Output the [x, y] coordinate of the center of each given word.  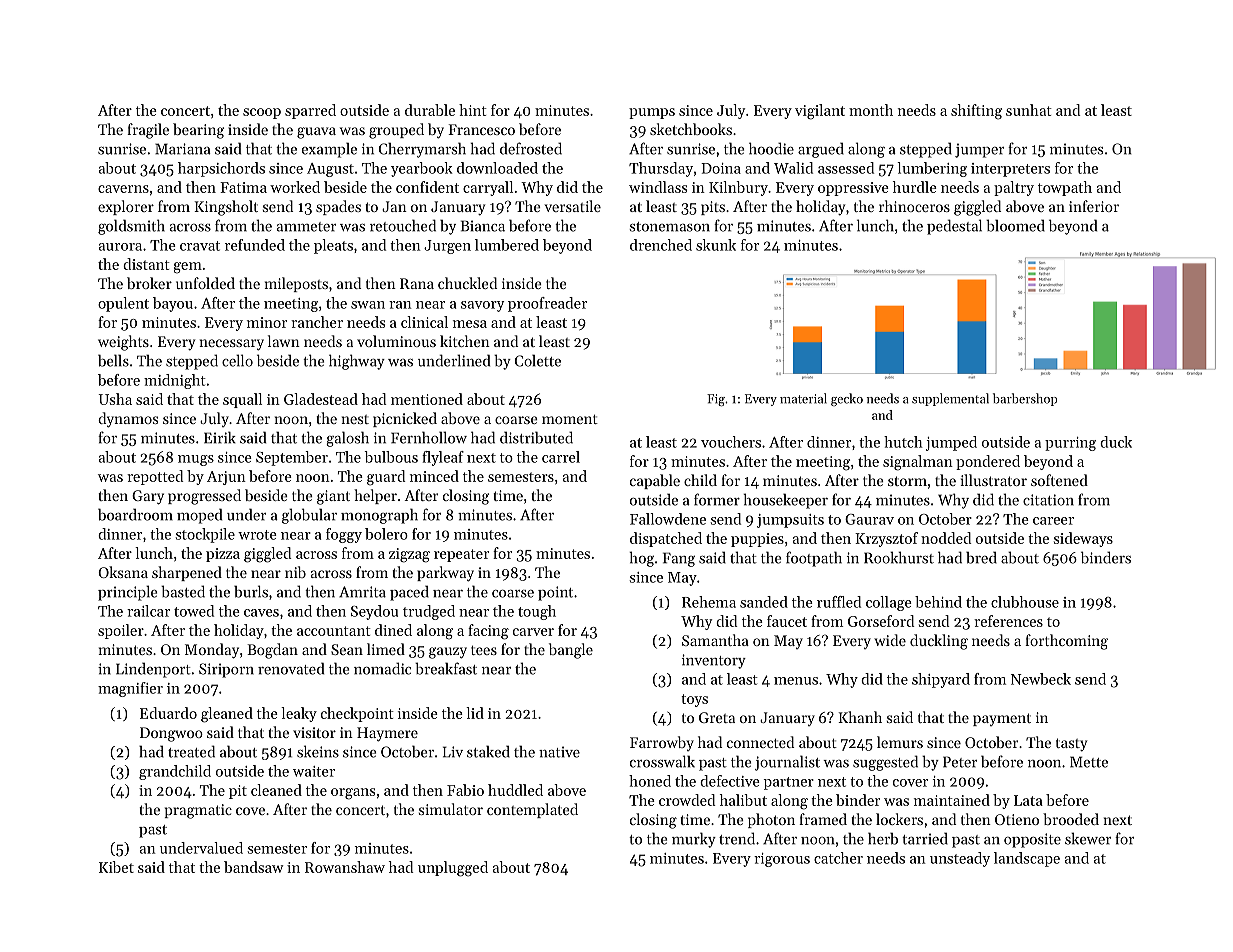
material [803, 398]
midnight [175, 381]
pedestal [954, 227]
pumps [652, 113]
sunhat [1029, 110]
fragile [148, 131]
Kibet [116, 867]
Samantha [715, 640]
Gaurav [869, 519]
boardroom [135, 514]
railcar [148, 611]
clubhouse [1025, 602]
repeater [461, 555]
